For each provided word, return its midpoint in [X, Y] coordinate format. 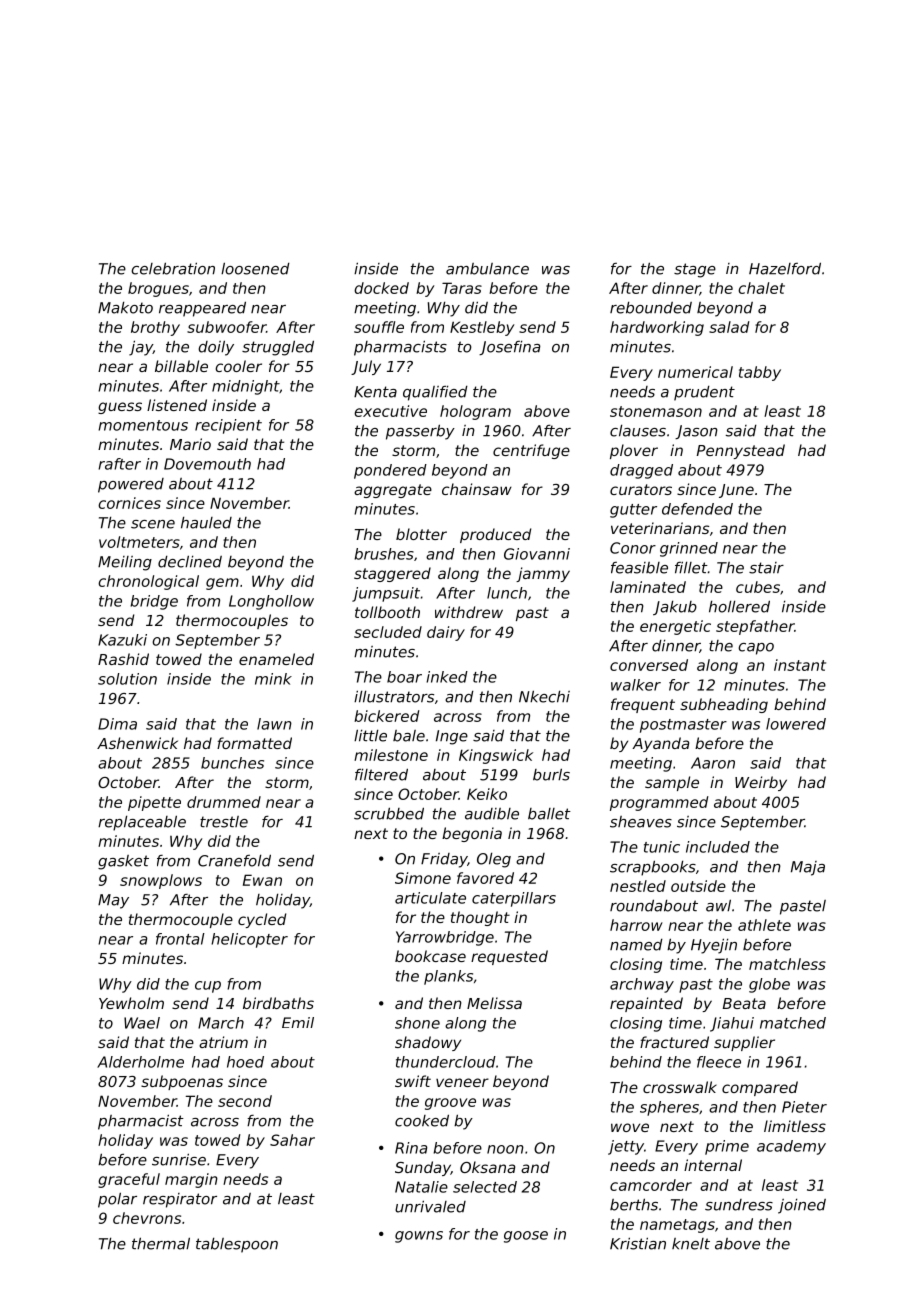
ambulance [487, 269]
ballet [549, 814]
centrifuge [531, 451]
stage [695, 270]
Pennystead [741, 451]
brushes [384, 554]
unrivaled [430, 1206]
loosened [255, 268]
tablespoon [237, 1245]
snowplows [161, 881]
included [718, 847]
